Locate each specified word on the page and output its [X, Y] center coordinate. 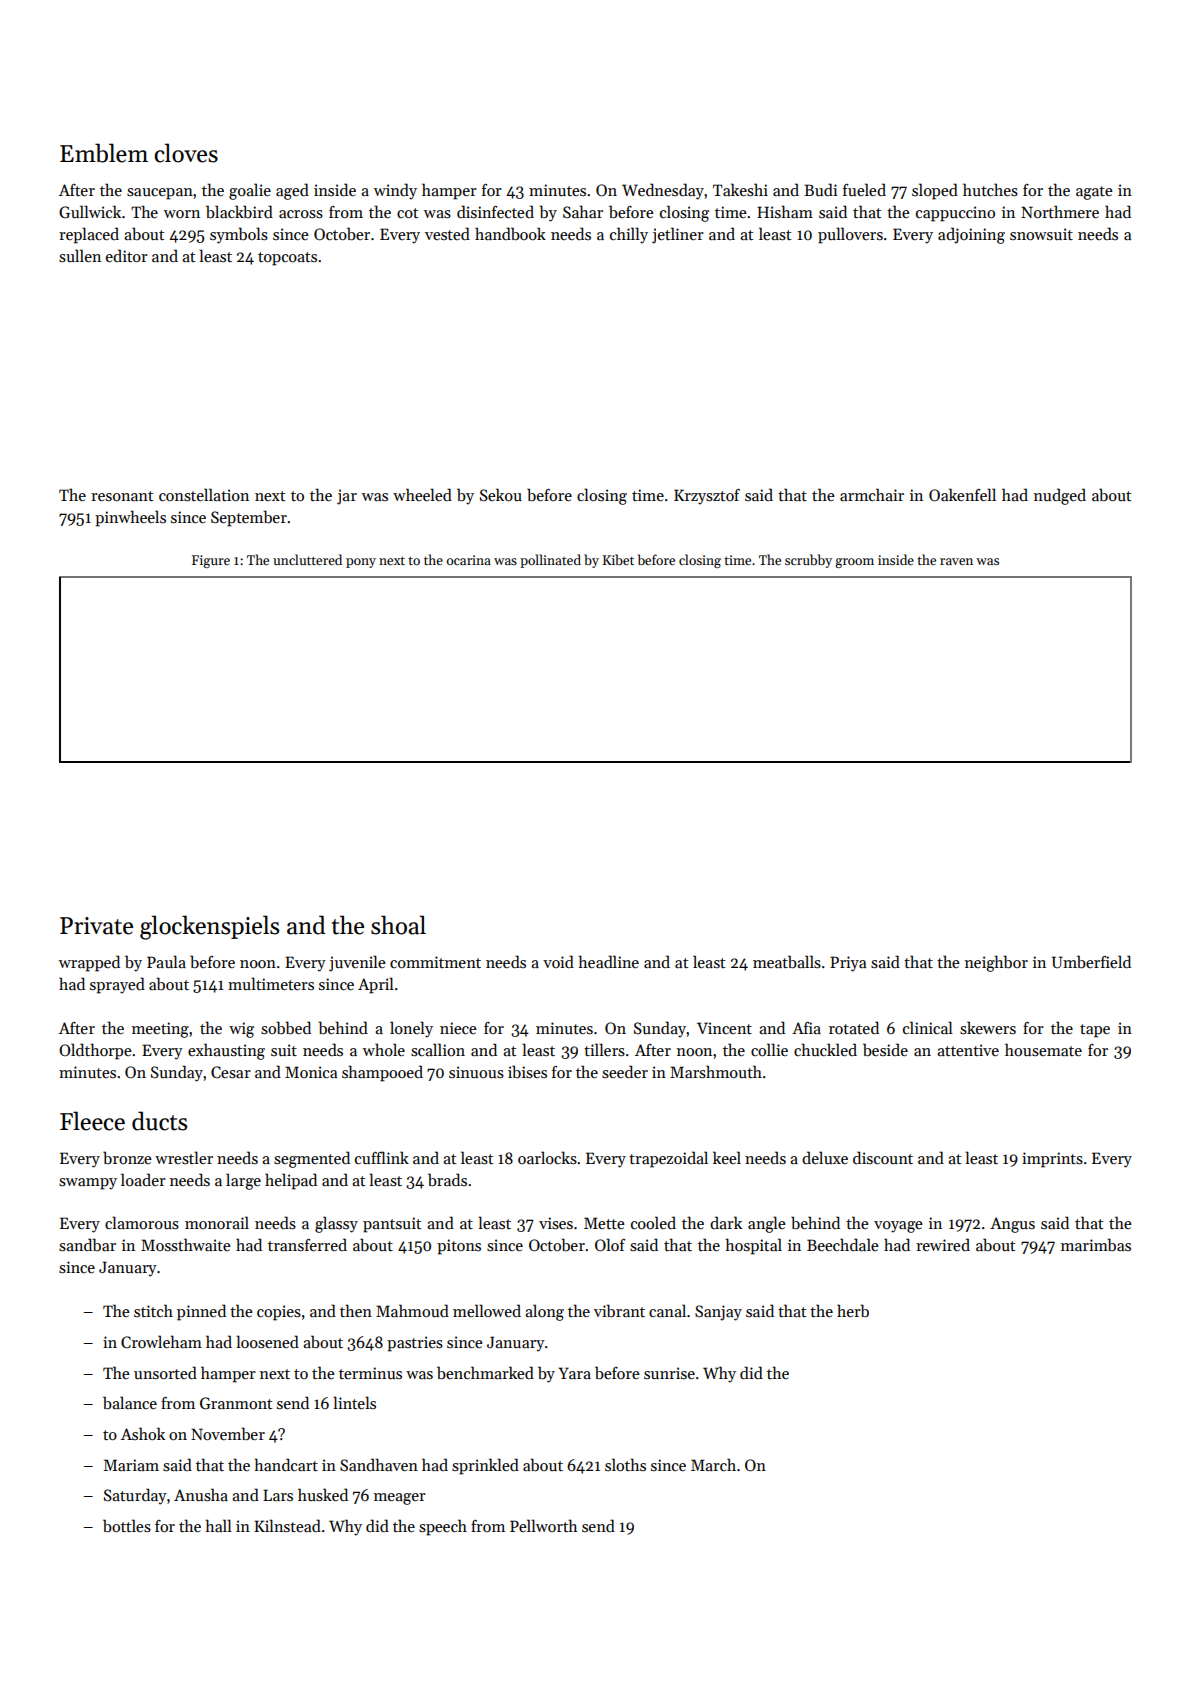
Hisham [785, 211]
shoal [398, 925]
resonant [122, 496]
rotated [854, 1027]
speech [443, 1527]
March [713, 1464]
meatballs [787, 962]
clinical [928, 1027]
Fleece [92, 1121]
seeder [625, 1072]
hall [218, 1525]
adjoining [971, 235]
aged [292, 191]
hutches [990, 190]
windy [395, 191]
